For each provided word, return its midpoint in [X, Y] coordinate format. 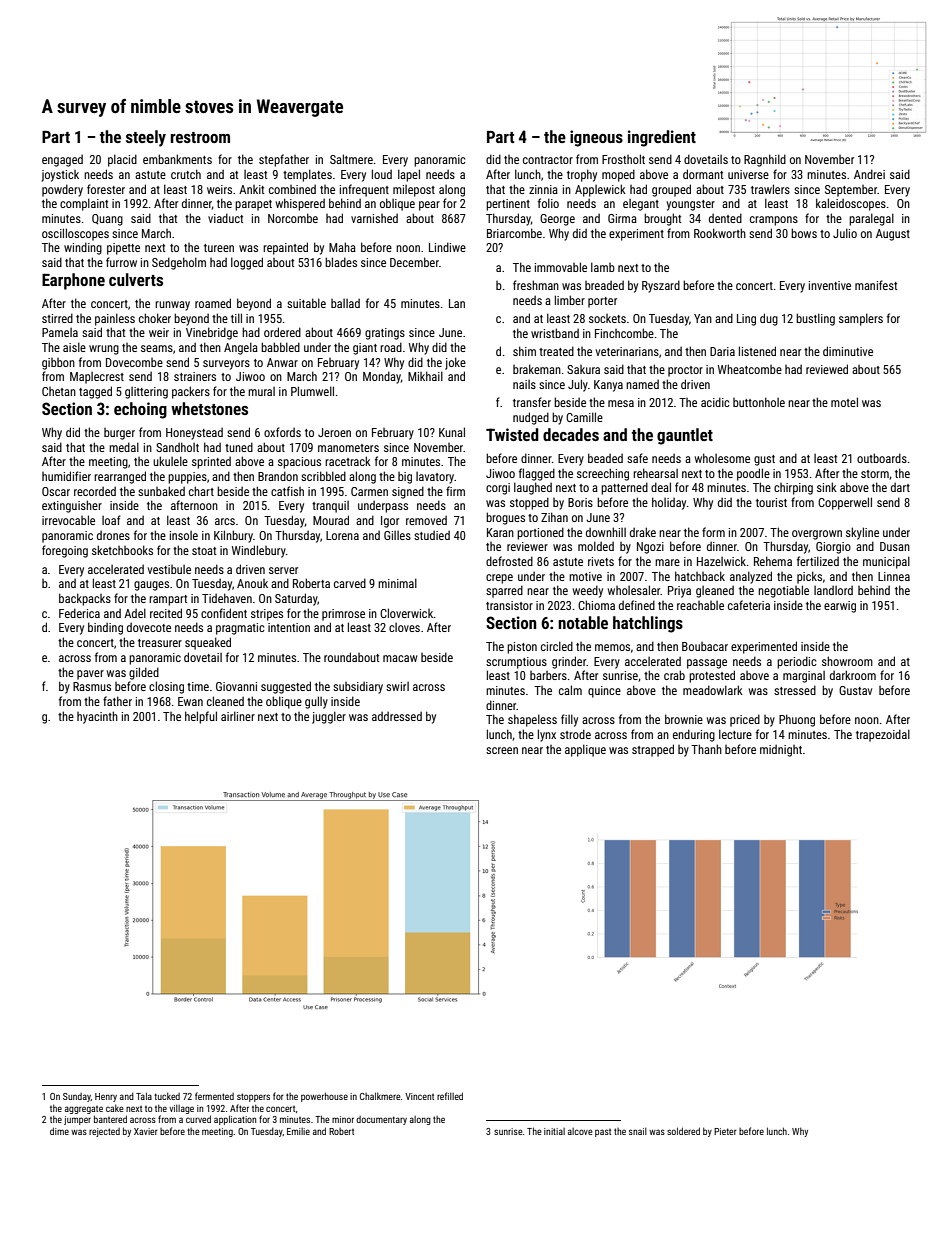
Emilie [298, 1131]
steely [146, 138]
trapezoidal [883, 735]
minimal [397, 583]
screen [502, 750]
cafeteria [749, 605]
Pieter [725, 1131]
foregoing [65, 551]
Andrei [869, 174]
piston [522, 648]
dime [59, 1131]
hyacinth [97, 717]
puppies [187, 478]
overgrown [817, 535]
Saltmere [351, 159]
